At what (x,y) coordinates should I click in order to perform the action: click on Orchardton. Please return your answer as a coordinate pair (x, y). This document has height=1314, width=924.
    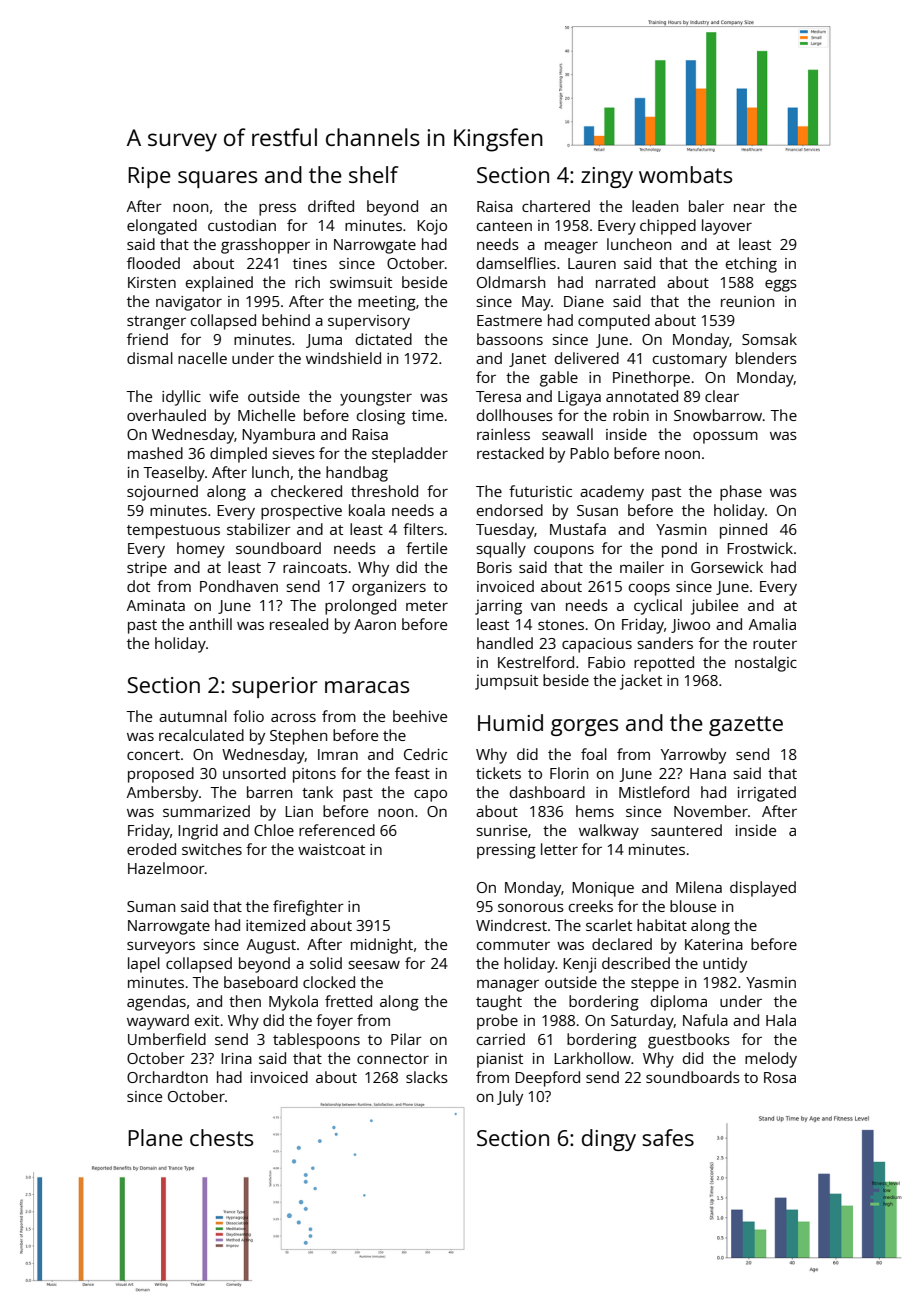
    Looking at the image, I should click on (167, 1077).
